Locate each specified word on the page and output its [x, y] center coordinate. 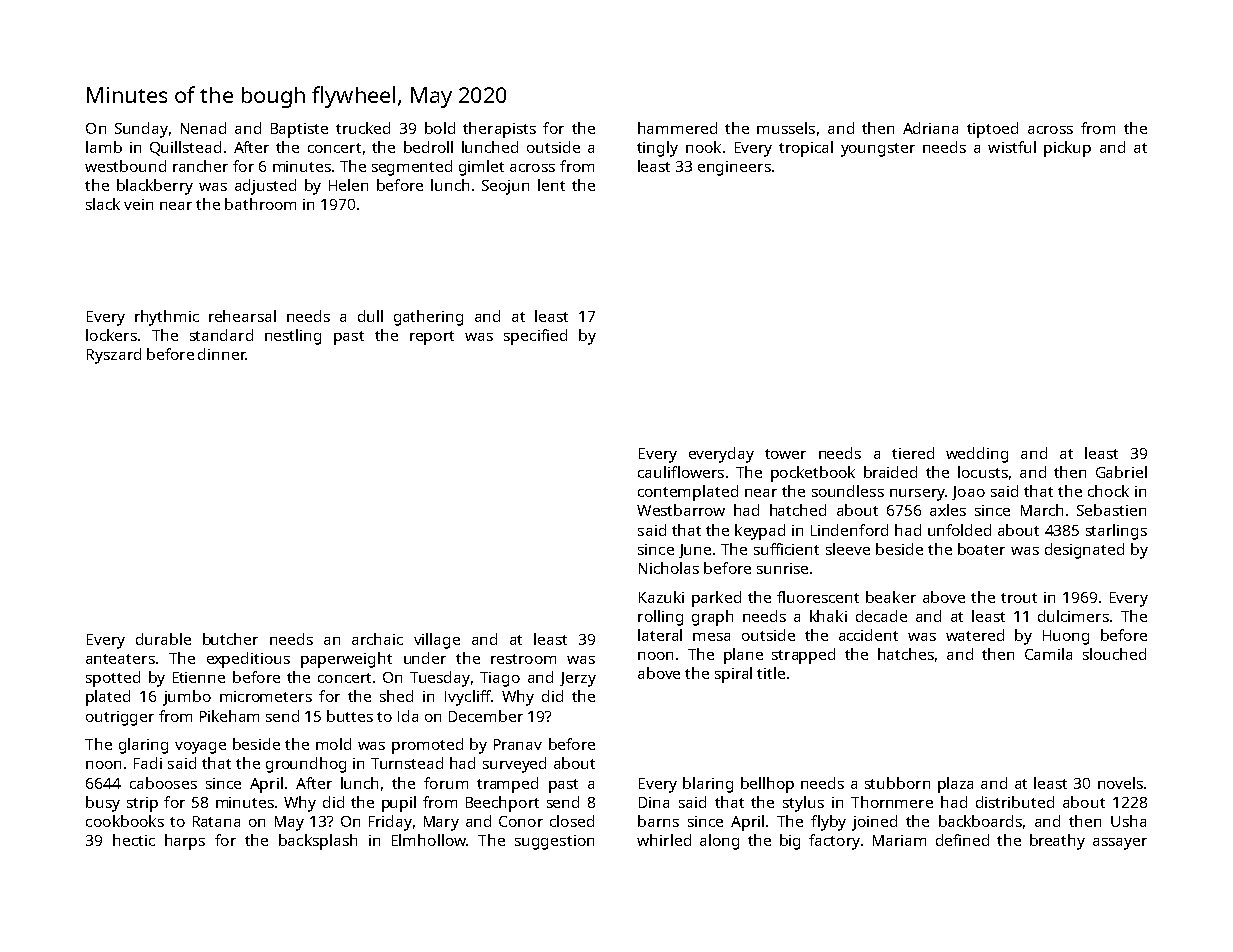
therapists [499, 130]
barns [658, 821]
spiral [733, 675]
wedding [977, 455]
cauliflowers [681, 472]
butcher [230, 639]
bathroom [260, 204]
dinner [222, 354]
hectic [134, 840]
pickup [1067, 149]
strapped [803, 656]
